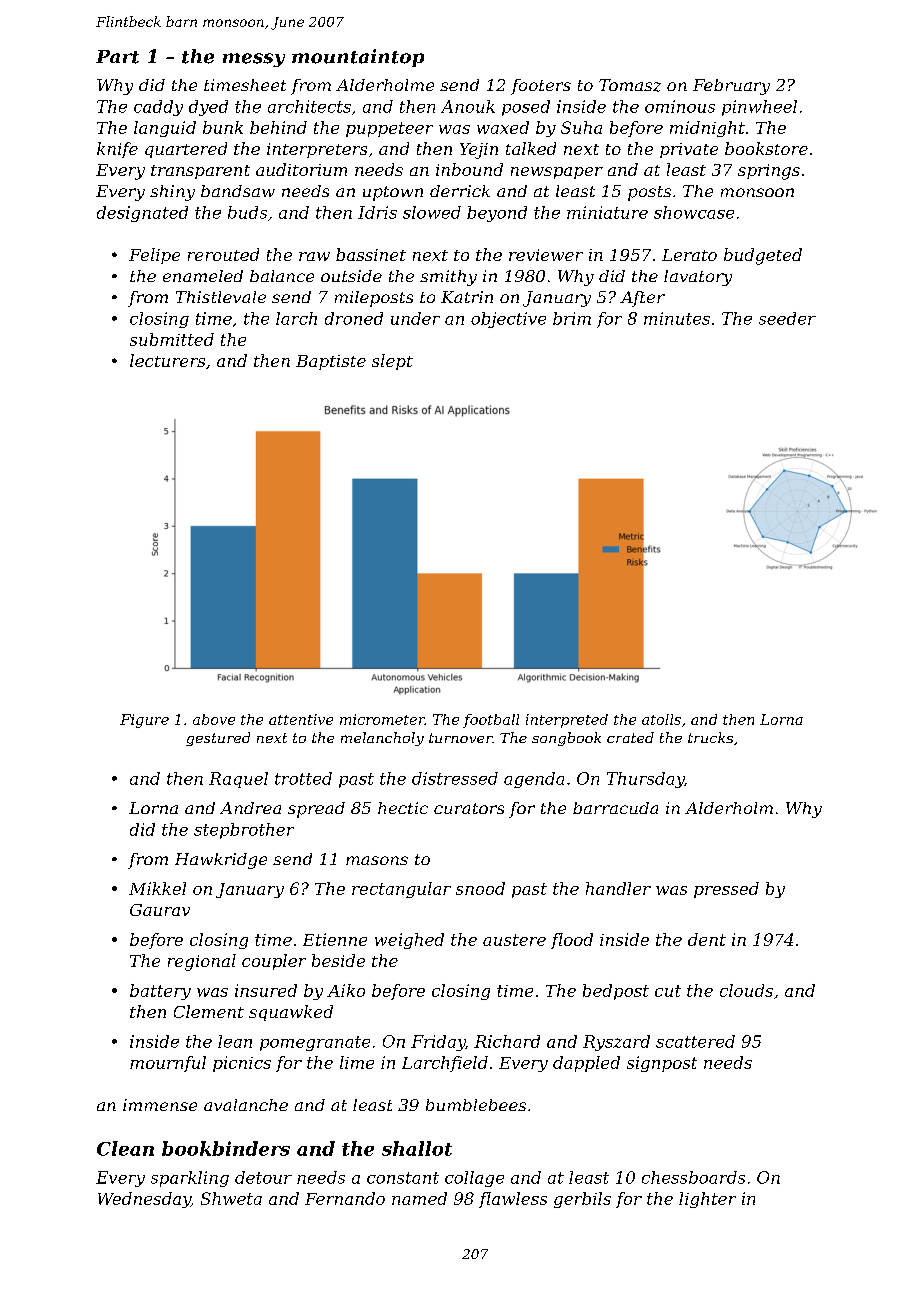  Describe the element at coordinates (759, 108) in the screenshot. I see `pinwheel` at that location.
